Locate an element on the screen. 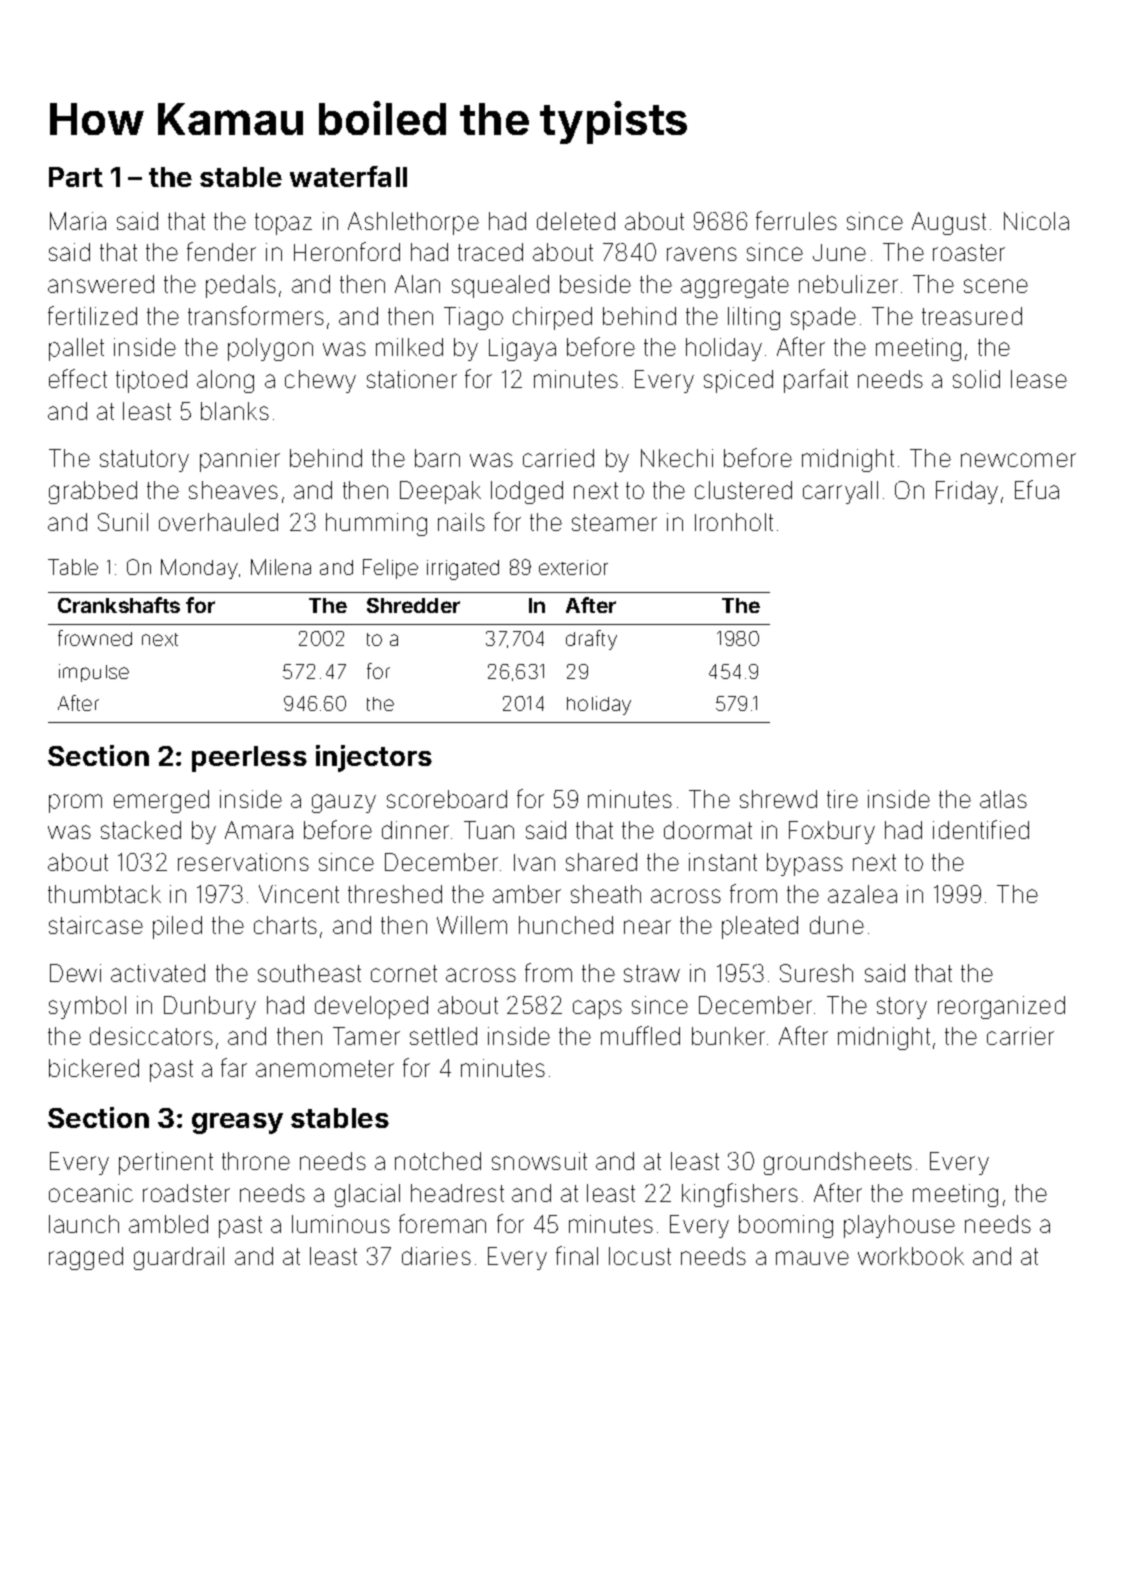 The image size is (1125, 1591). deleted is located at coordinates (576, 221).
